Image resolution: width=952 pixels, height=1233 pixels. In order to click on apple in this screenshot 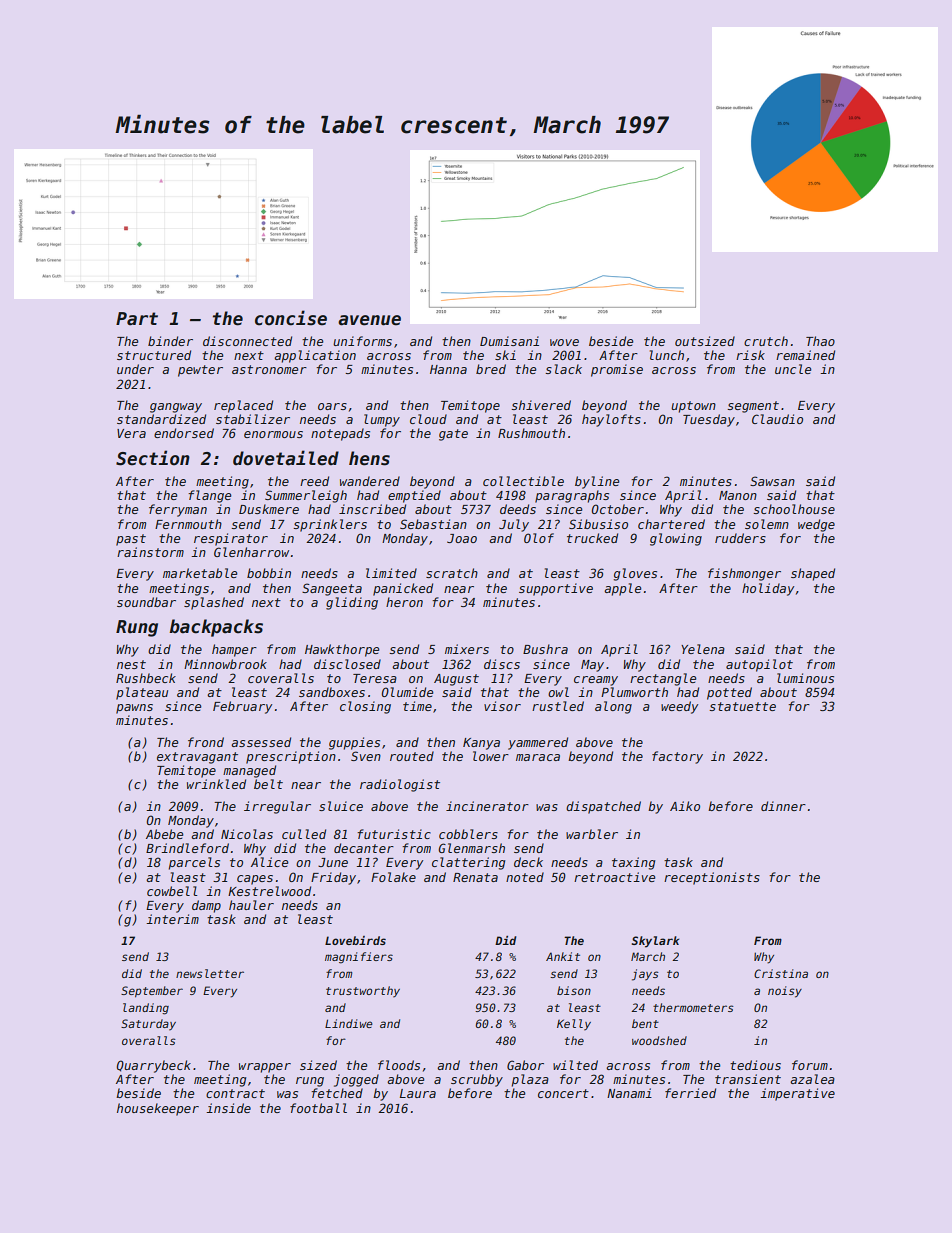, I will do `click(622, 589)`.
